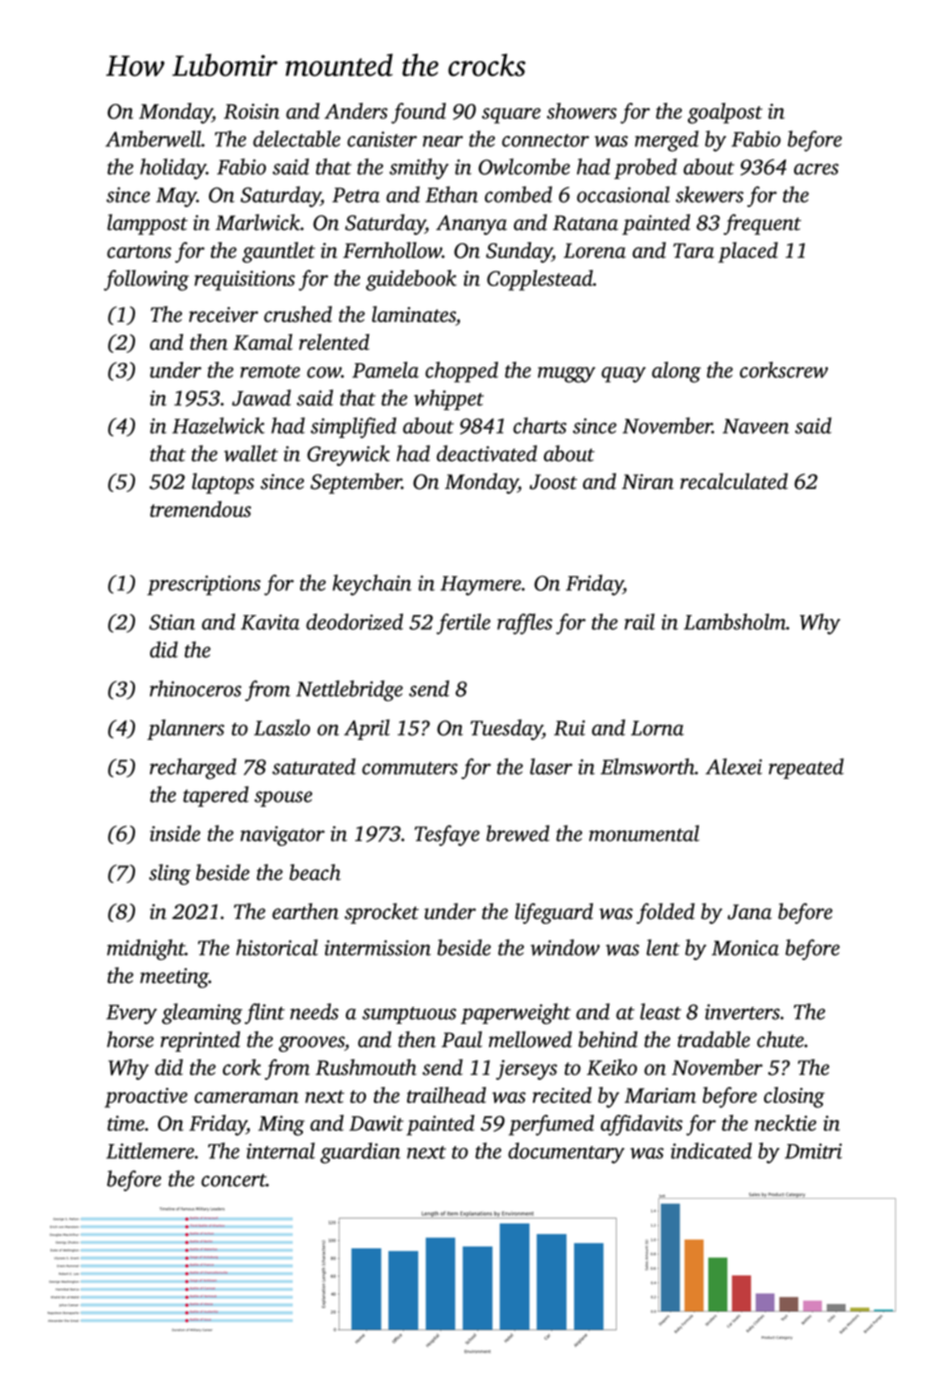 The width and height of the screenshot is (952, 1378). Describe the element at coordinates (481, 586) in the screenshot. I see `Haymere` at that location.
